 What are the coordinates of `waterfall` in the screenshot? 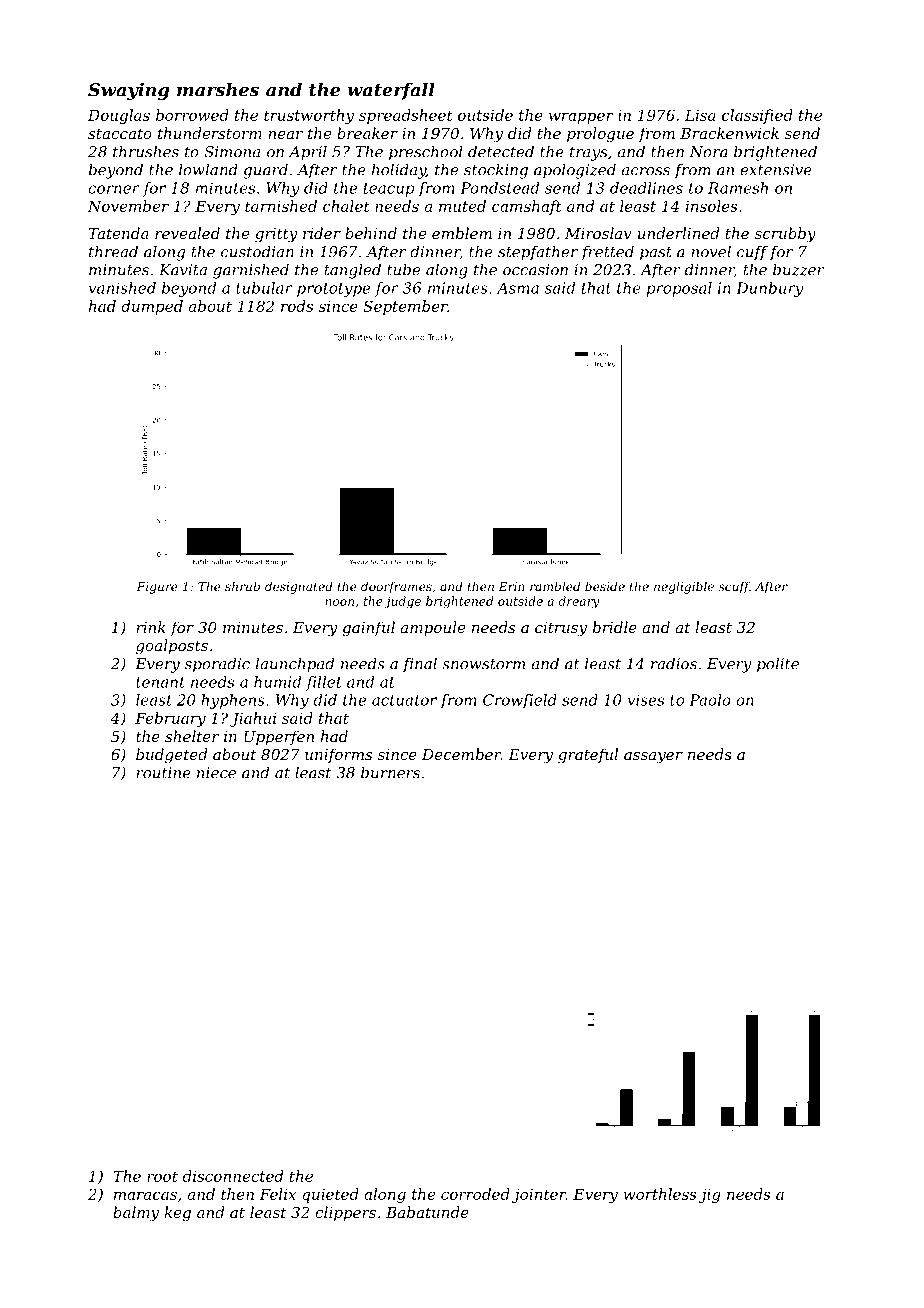 It's located at (391, 91).
